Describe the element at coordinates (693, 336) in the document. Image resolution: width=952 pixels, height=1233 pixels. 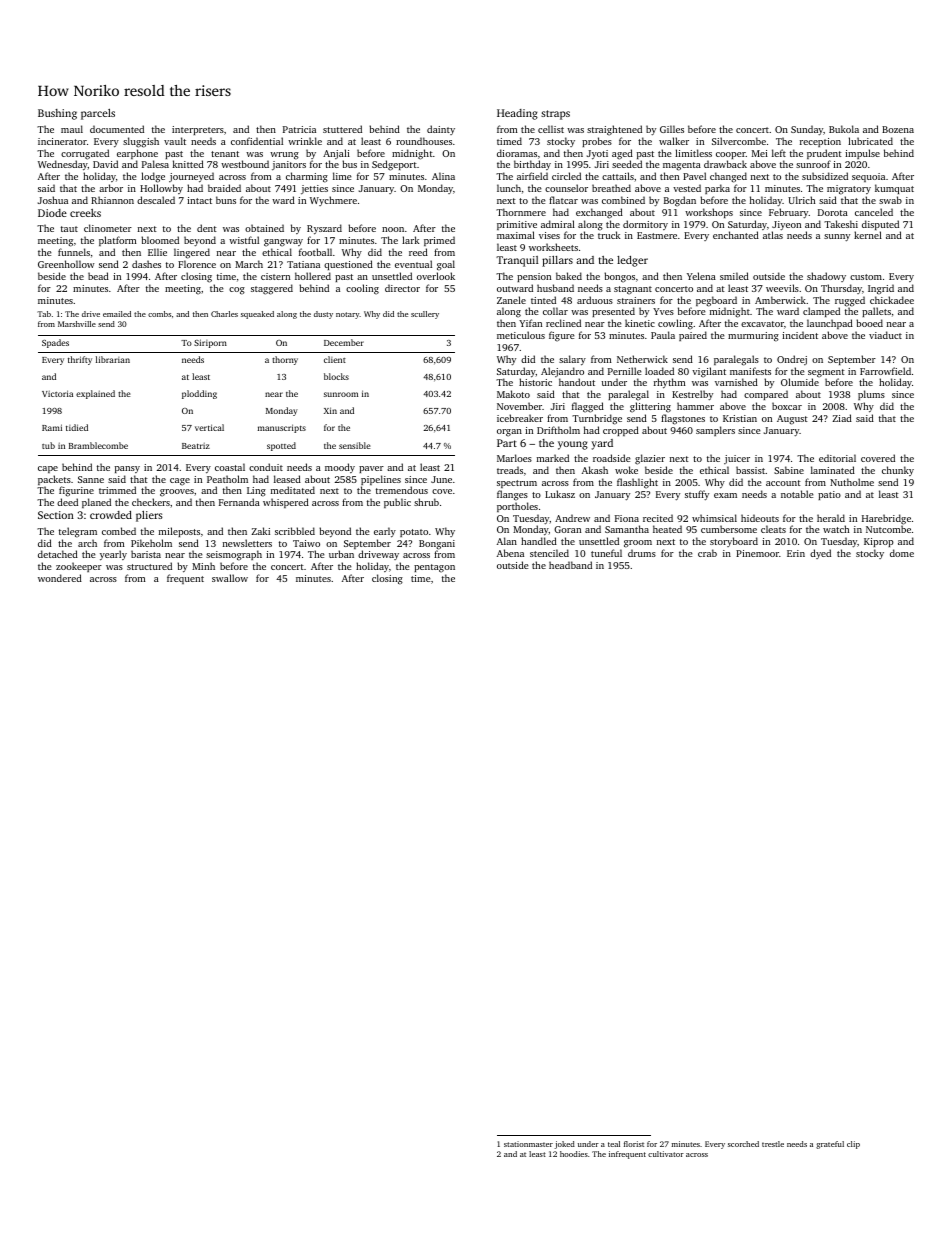
I see `paired` at that location.
